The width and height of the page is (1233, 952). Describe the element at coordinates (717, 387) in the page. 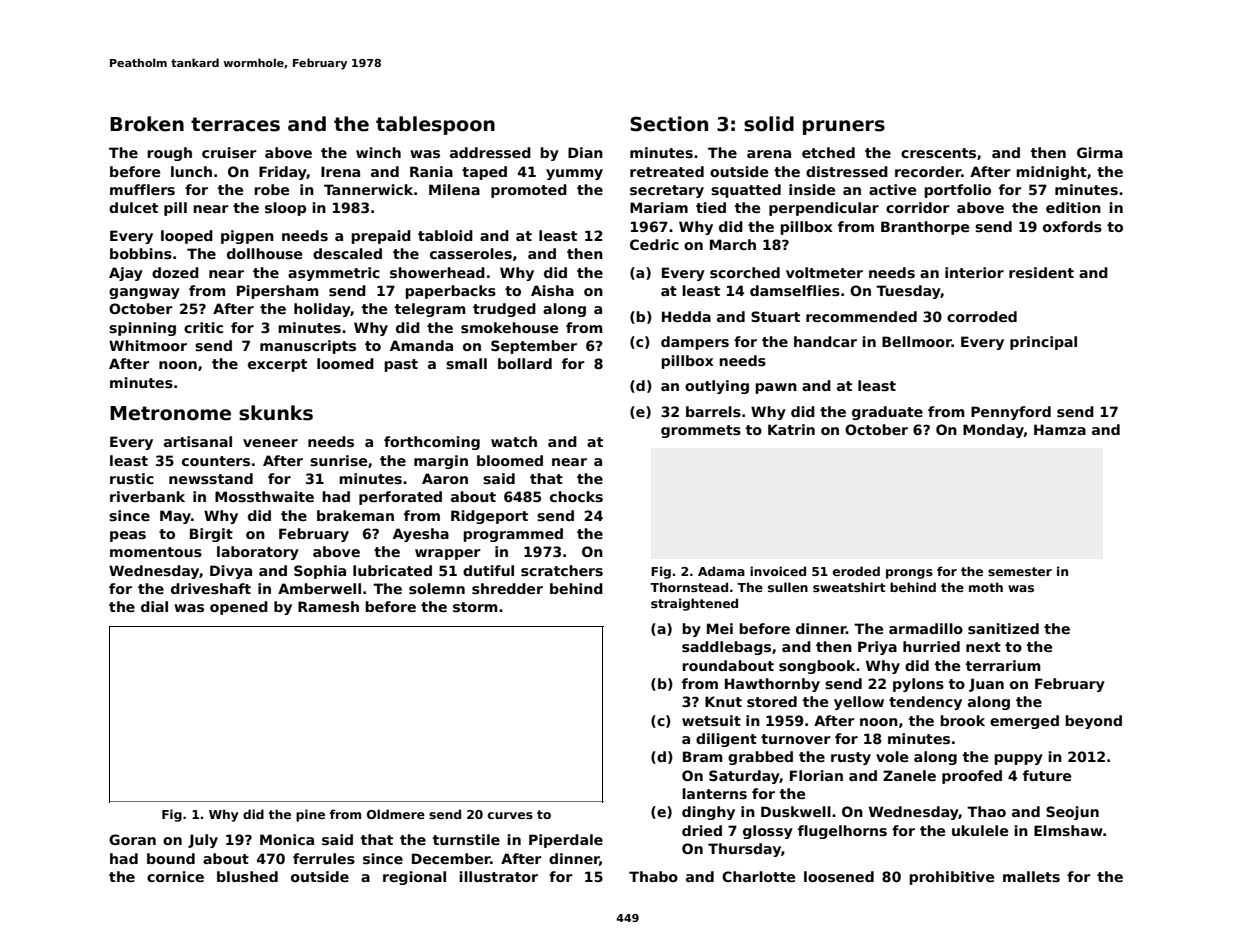

I see `outlying` at that location.
